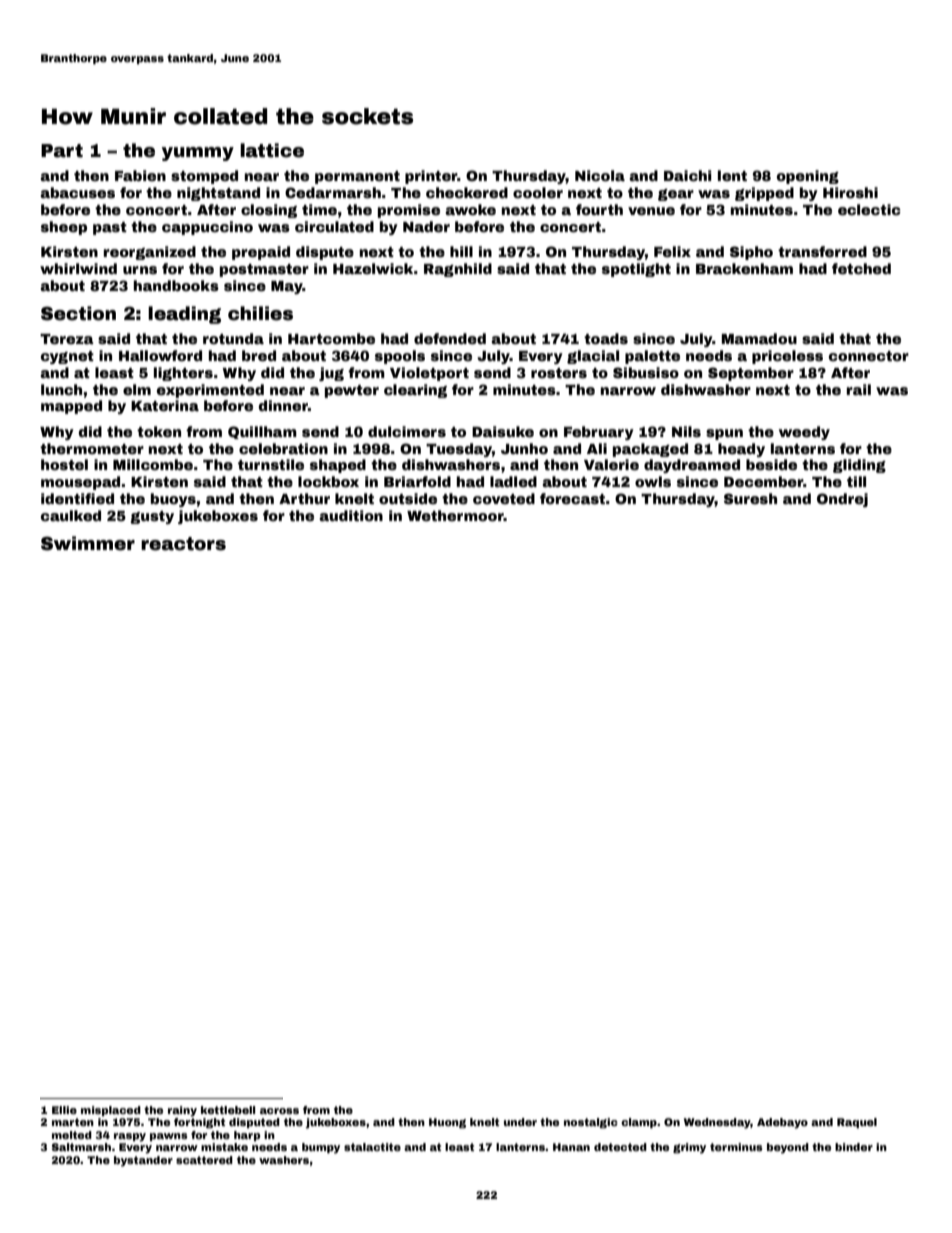 This screenshot has height=1233, width=952. Describe the element at coordinates (357, 177) in the screenshot. I see `permanent` at that location.
